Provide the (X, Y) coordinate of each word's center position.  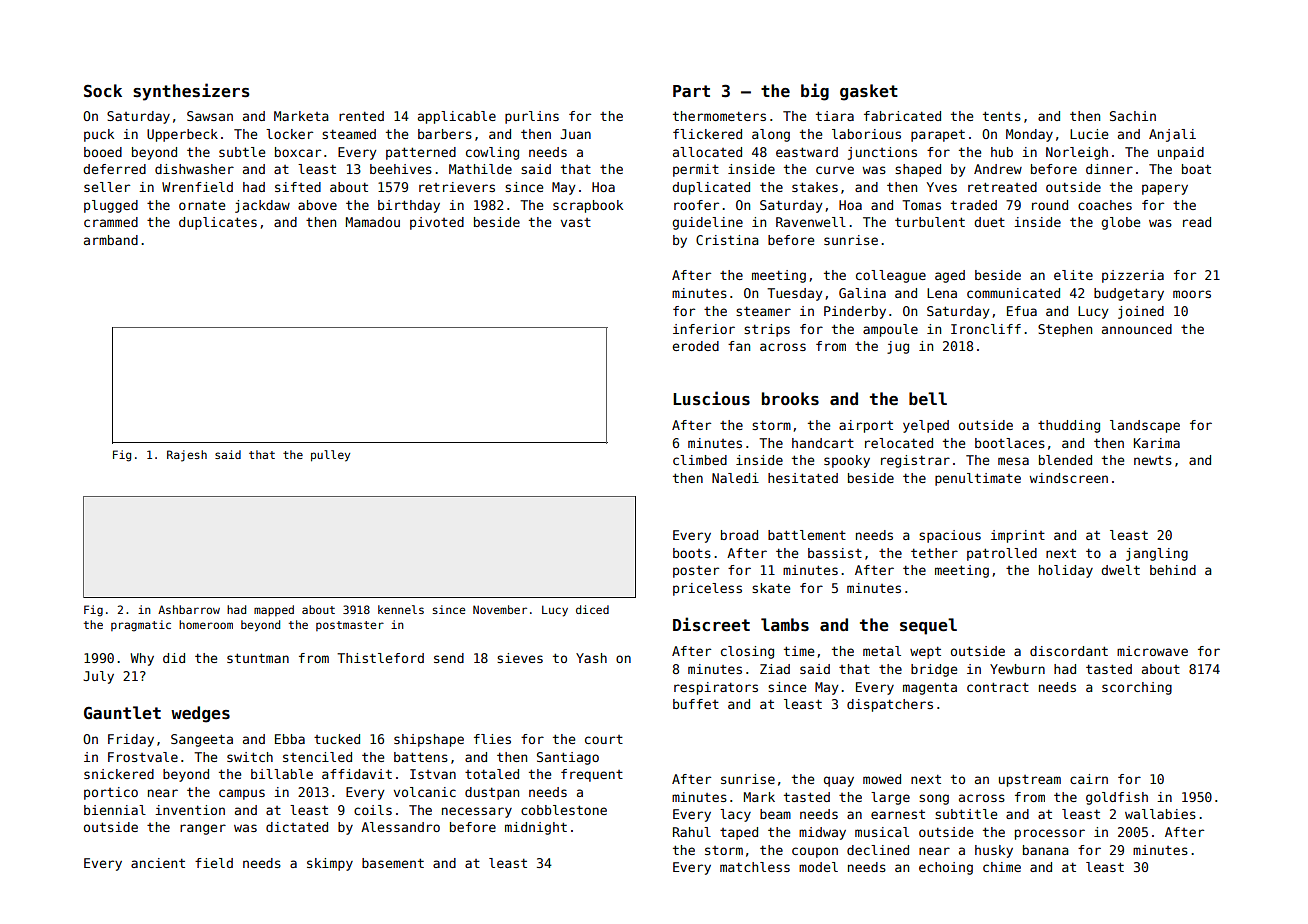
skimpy (330, 864)
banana (1046, 850)
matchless (755, 867)
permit (696, 170)
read (1197, 222)
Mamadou (373, 222)
